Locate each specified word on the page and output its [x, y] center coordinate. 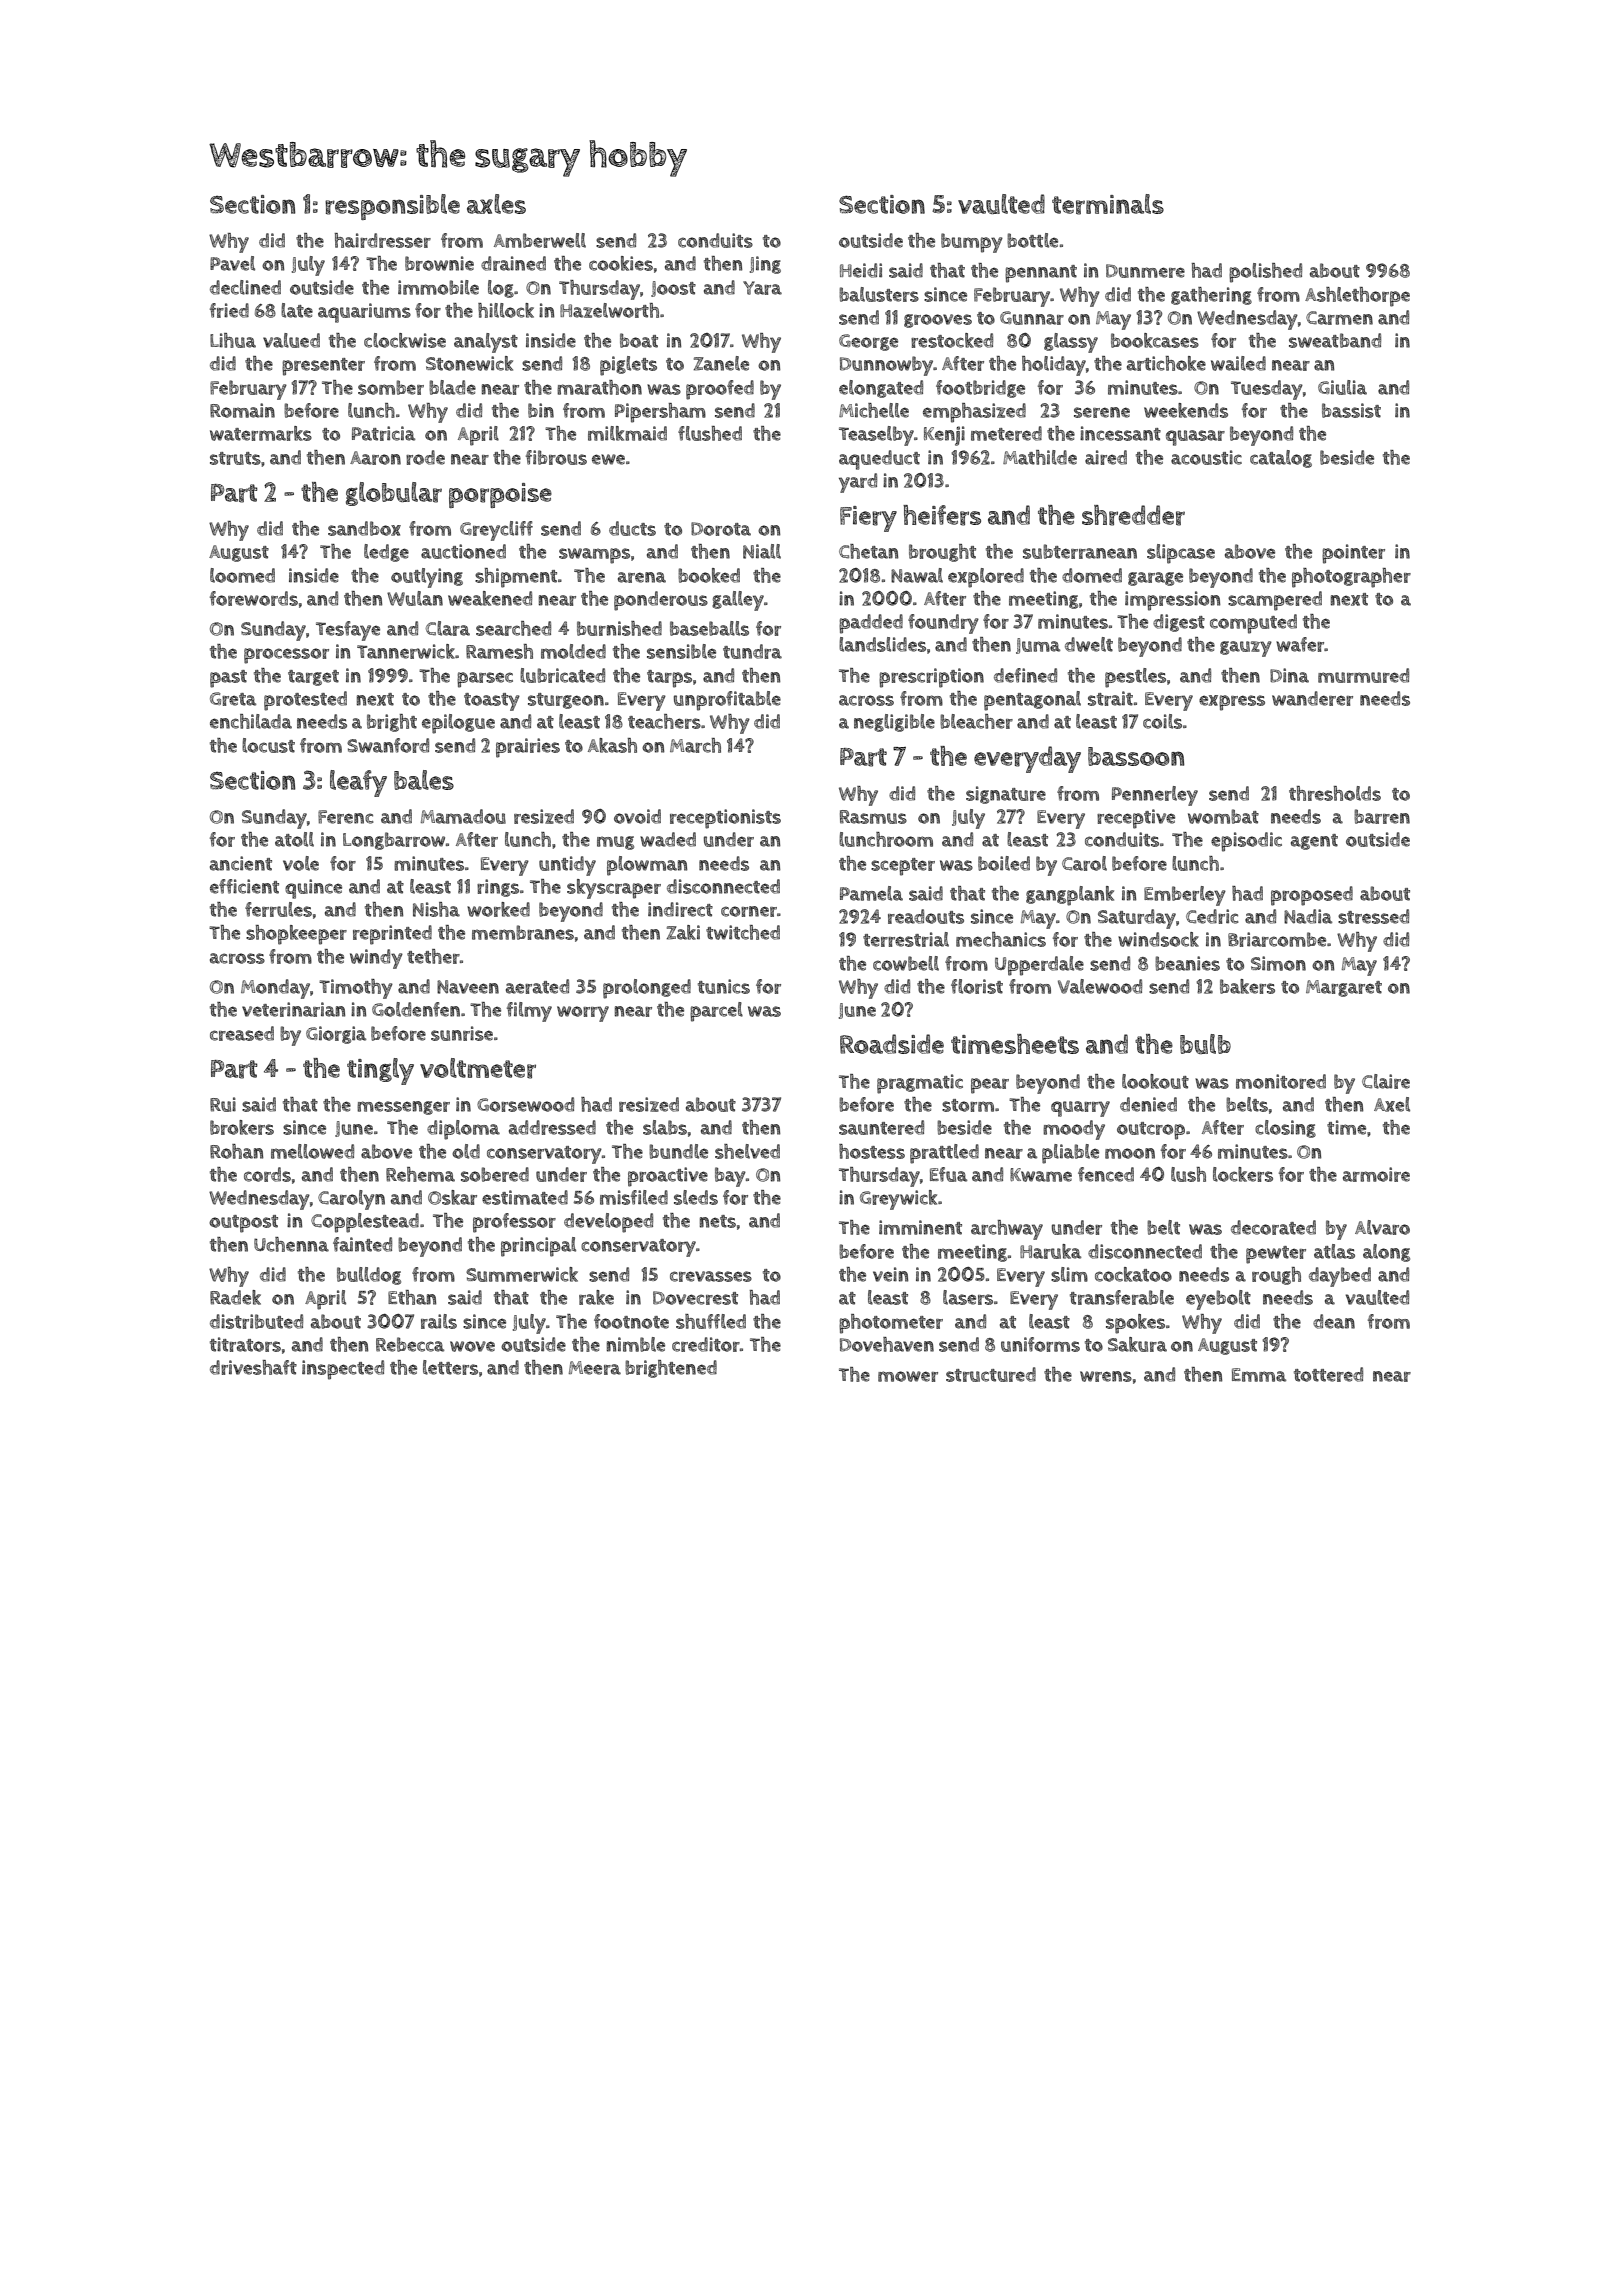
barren [1382, 816]
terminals [1108, 204]
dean [1334, 1321]
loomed [242, 575]
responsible [392, 207]
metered [1006, 433]
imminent [920, 1227]
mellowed [312, 1151]
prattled [944, 1154]
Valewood [1100, 986]
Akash [612, 745]
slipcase [1181, 554]
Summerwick [522, 1274]
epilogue [458, 724]
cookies [621, 263]
